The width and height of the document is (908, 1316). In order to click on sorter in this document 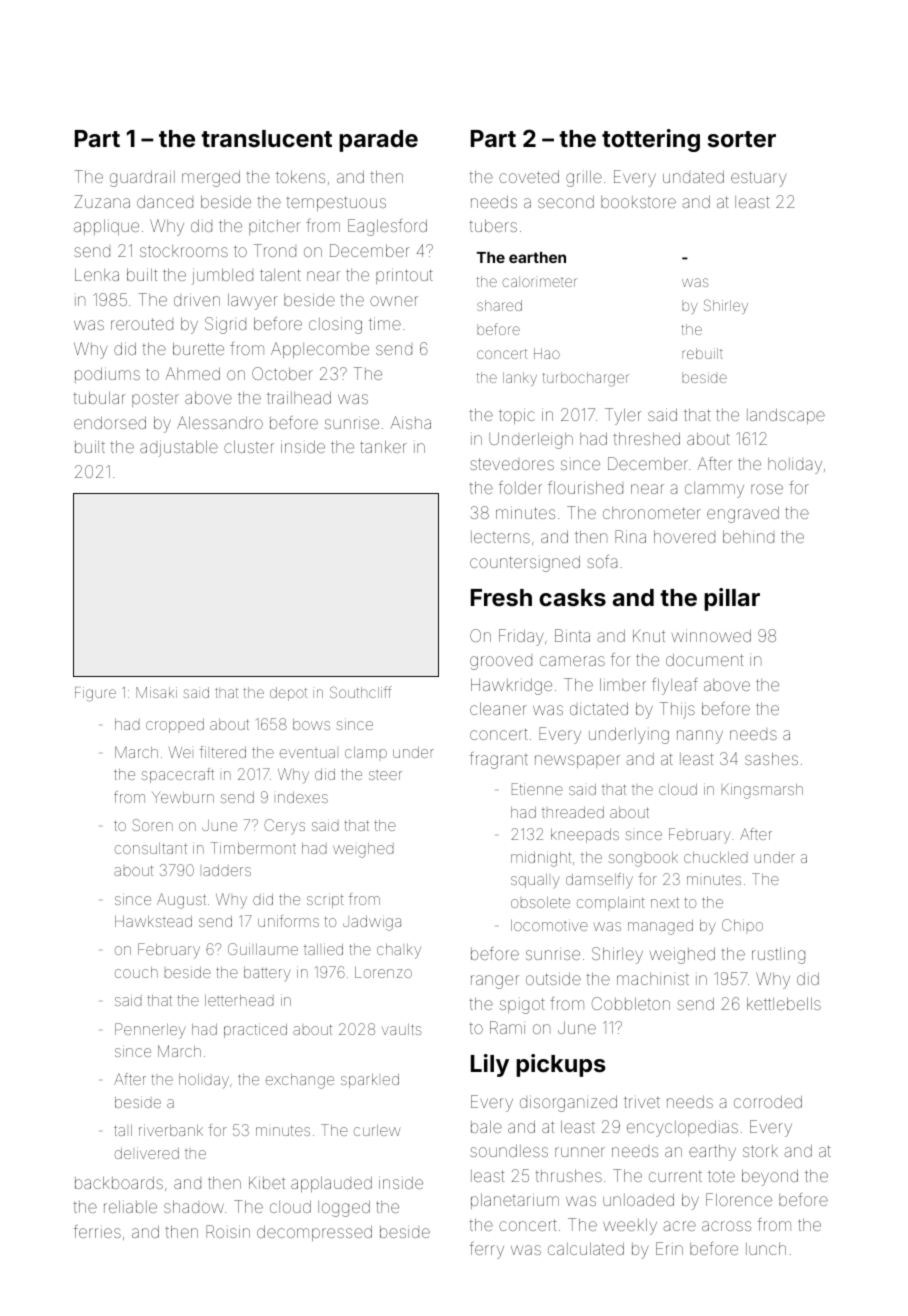, I will do `click(742, 139)`.
